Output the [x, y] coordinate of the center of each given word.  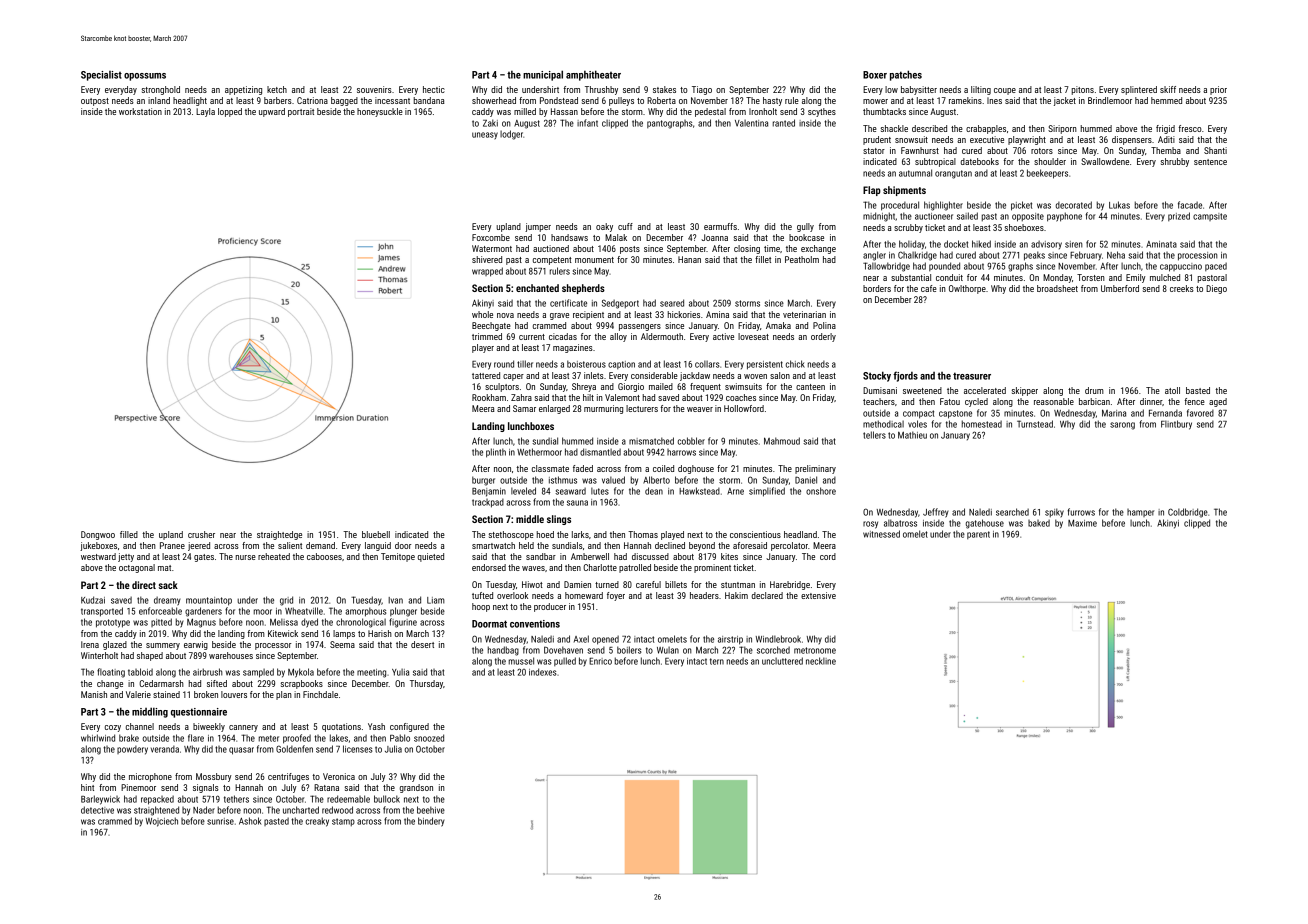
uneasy [485, 135]
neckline [821, 661]
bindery [431, 822]
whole [482, 314]
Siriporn [1062, 129]
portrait [301, 112]
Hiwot [532, 584]
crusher [201, 534]
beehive [431, 810]
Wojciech [162, 822]
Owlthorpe [967, 289]
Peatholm [802, 259]
